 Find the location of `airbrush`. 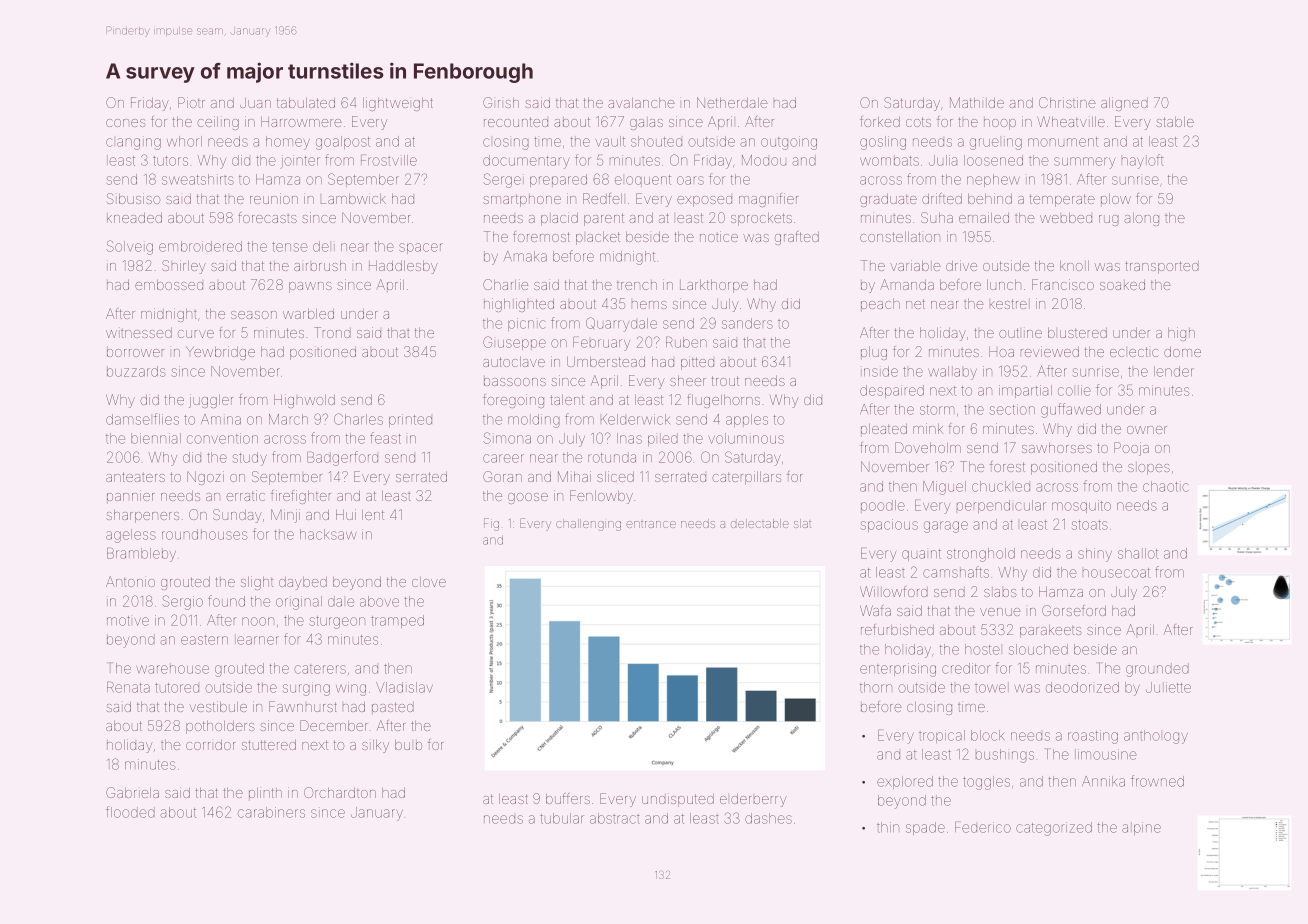

airbrush is located at coordinates (320, 266).
